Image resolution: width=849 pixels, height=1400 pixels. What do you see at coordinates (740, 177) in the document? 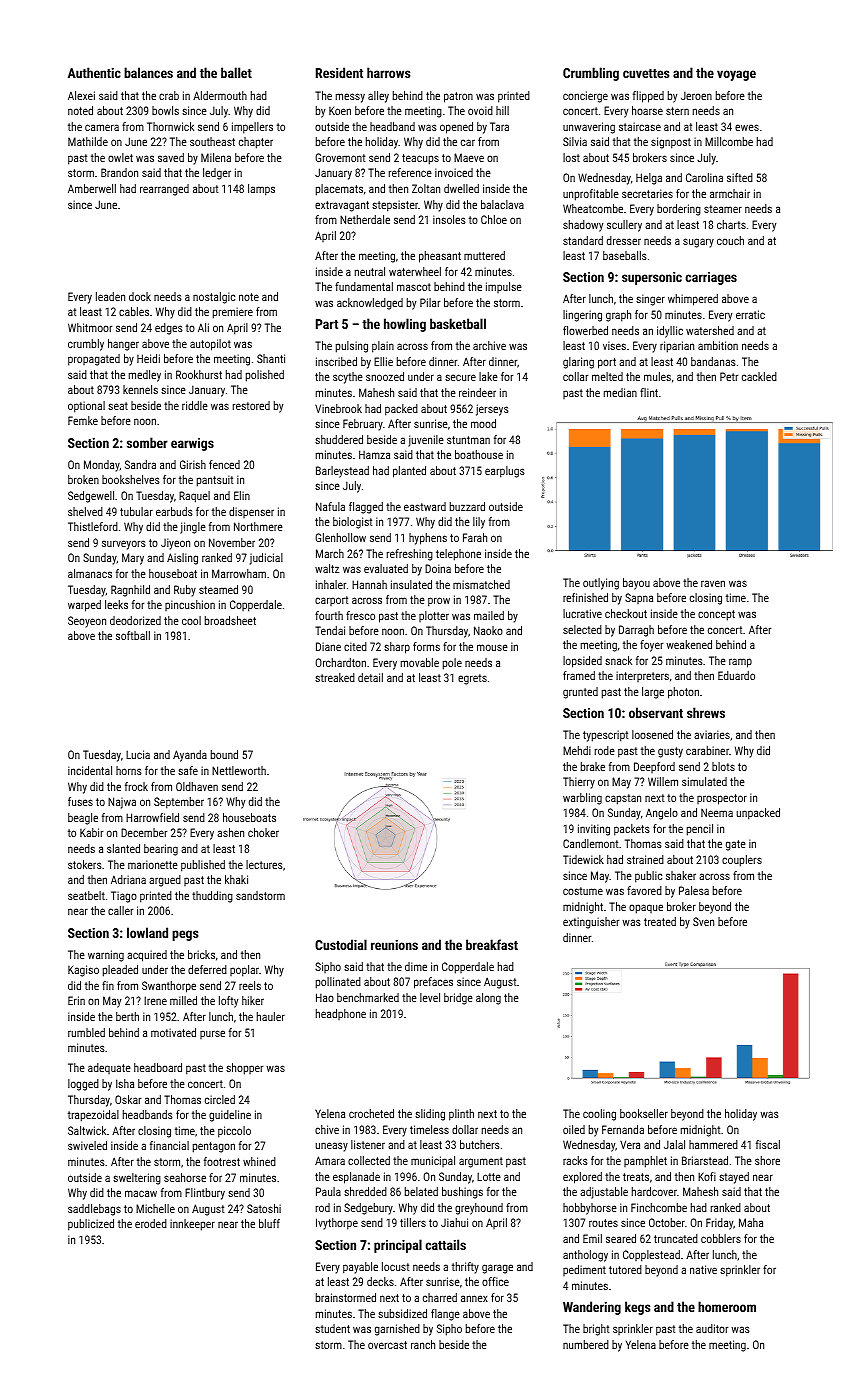
I see `sifted` at bounding box center [740, 177].
